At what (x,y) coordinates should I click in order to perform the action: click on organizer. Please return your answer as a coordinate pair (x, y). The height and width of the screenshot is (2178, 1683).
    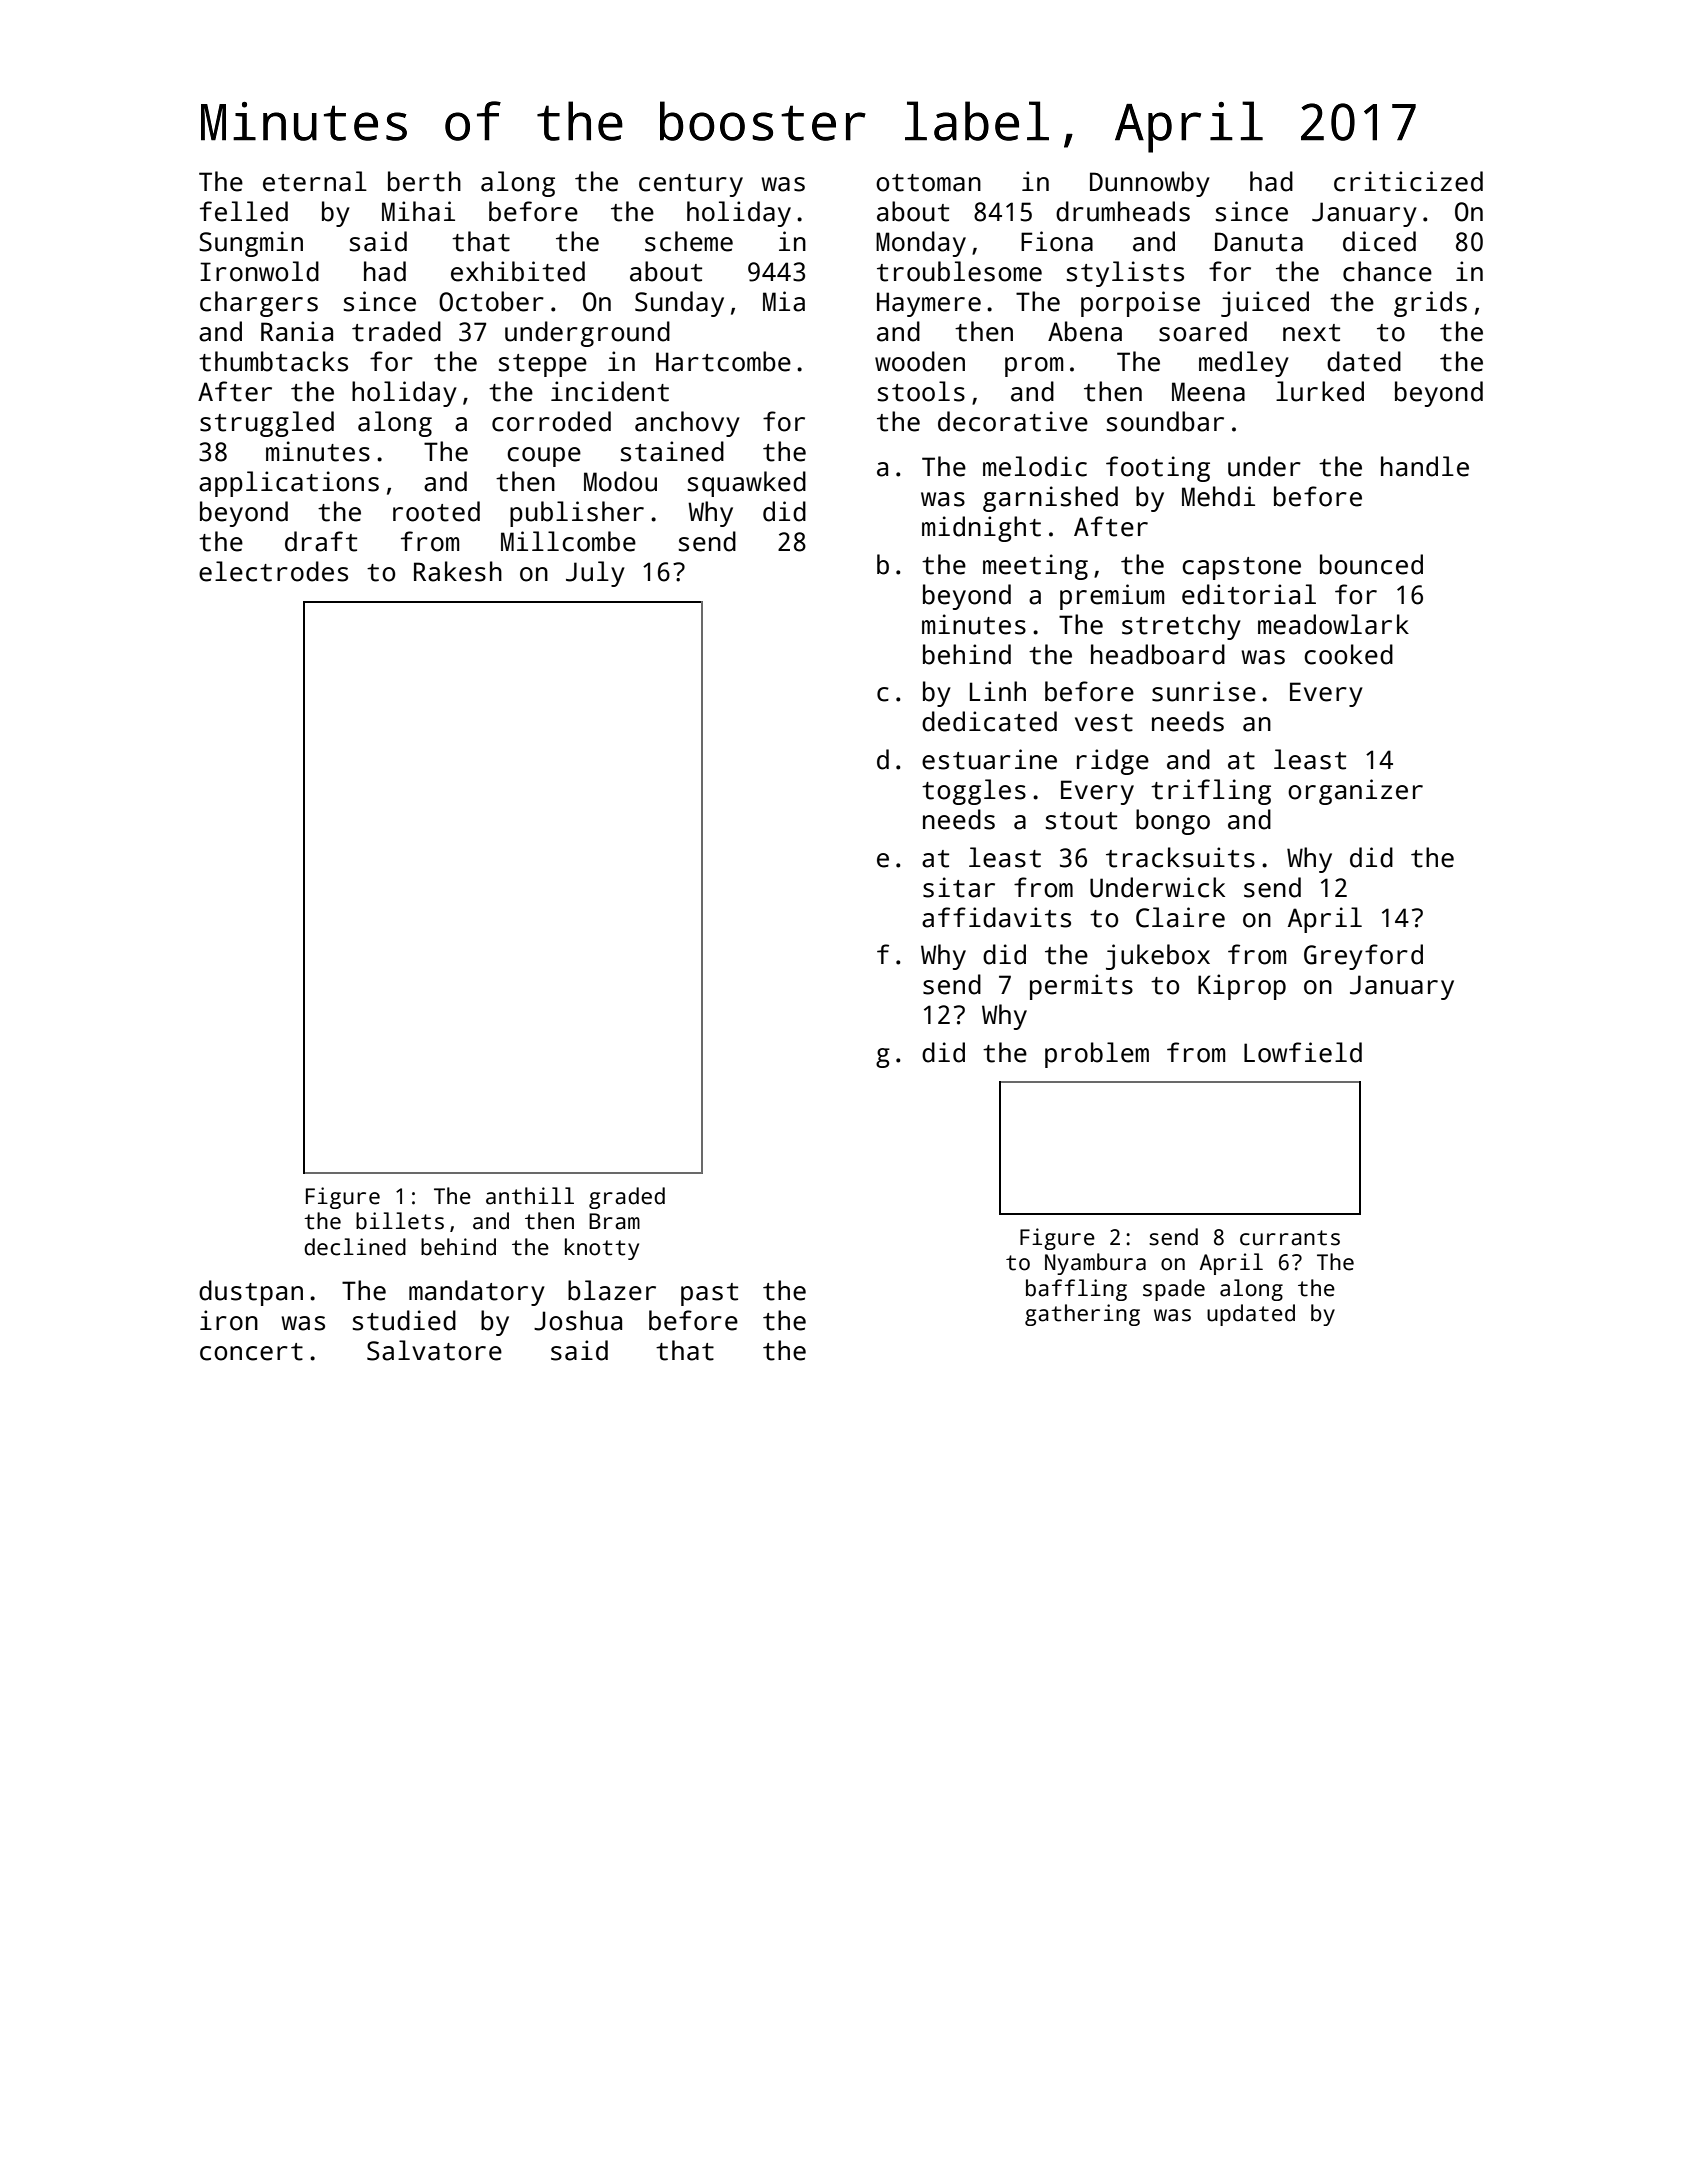
    Looking at the image, I should click on (1355, 792).
